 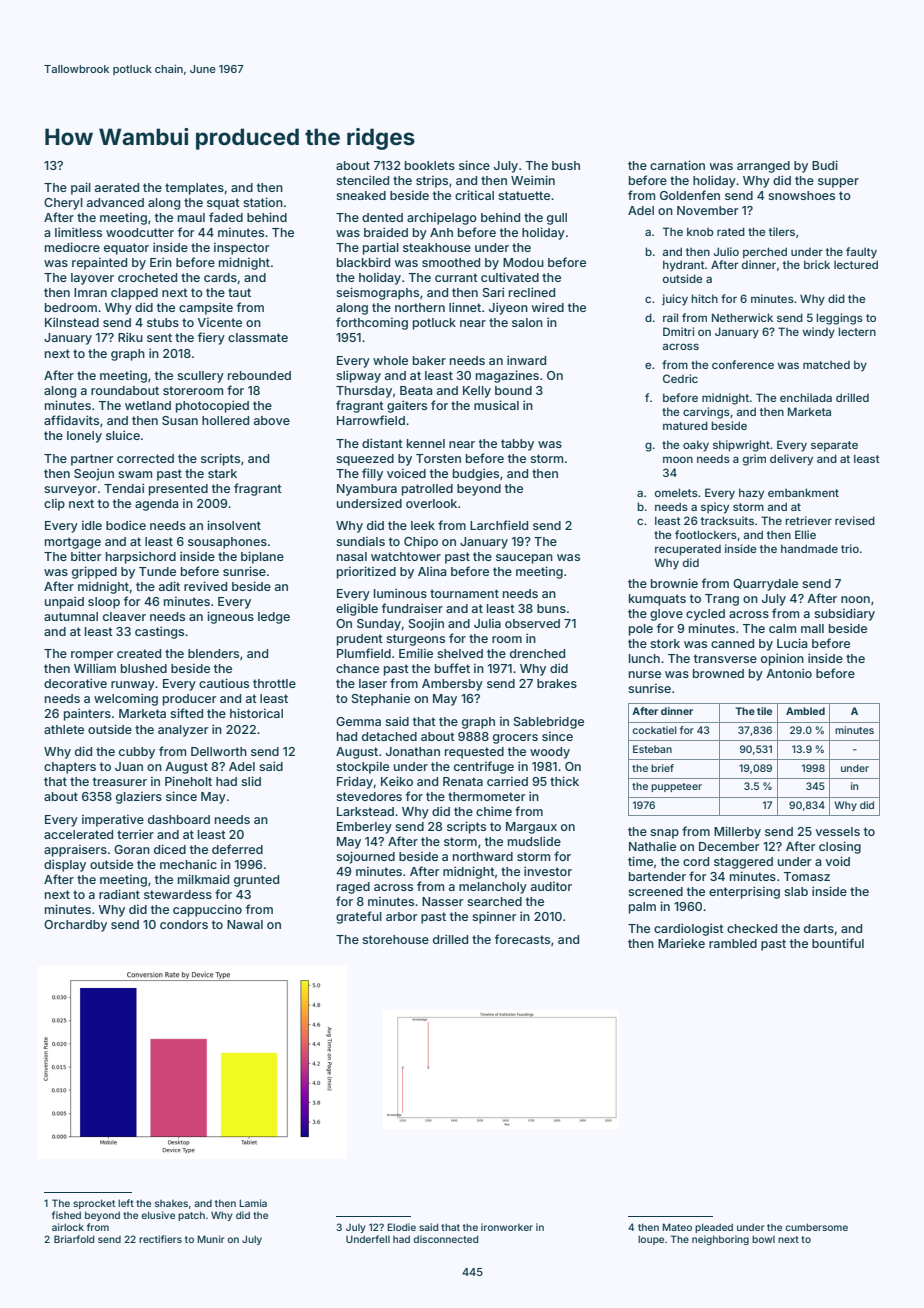 What do you see at coordinates (194, 189) in the page?
I see `templates` at bounding box center [194, 189].
